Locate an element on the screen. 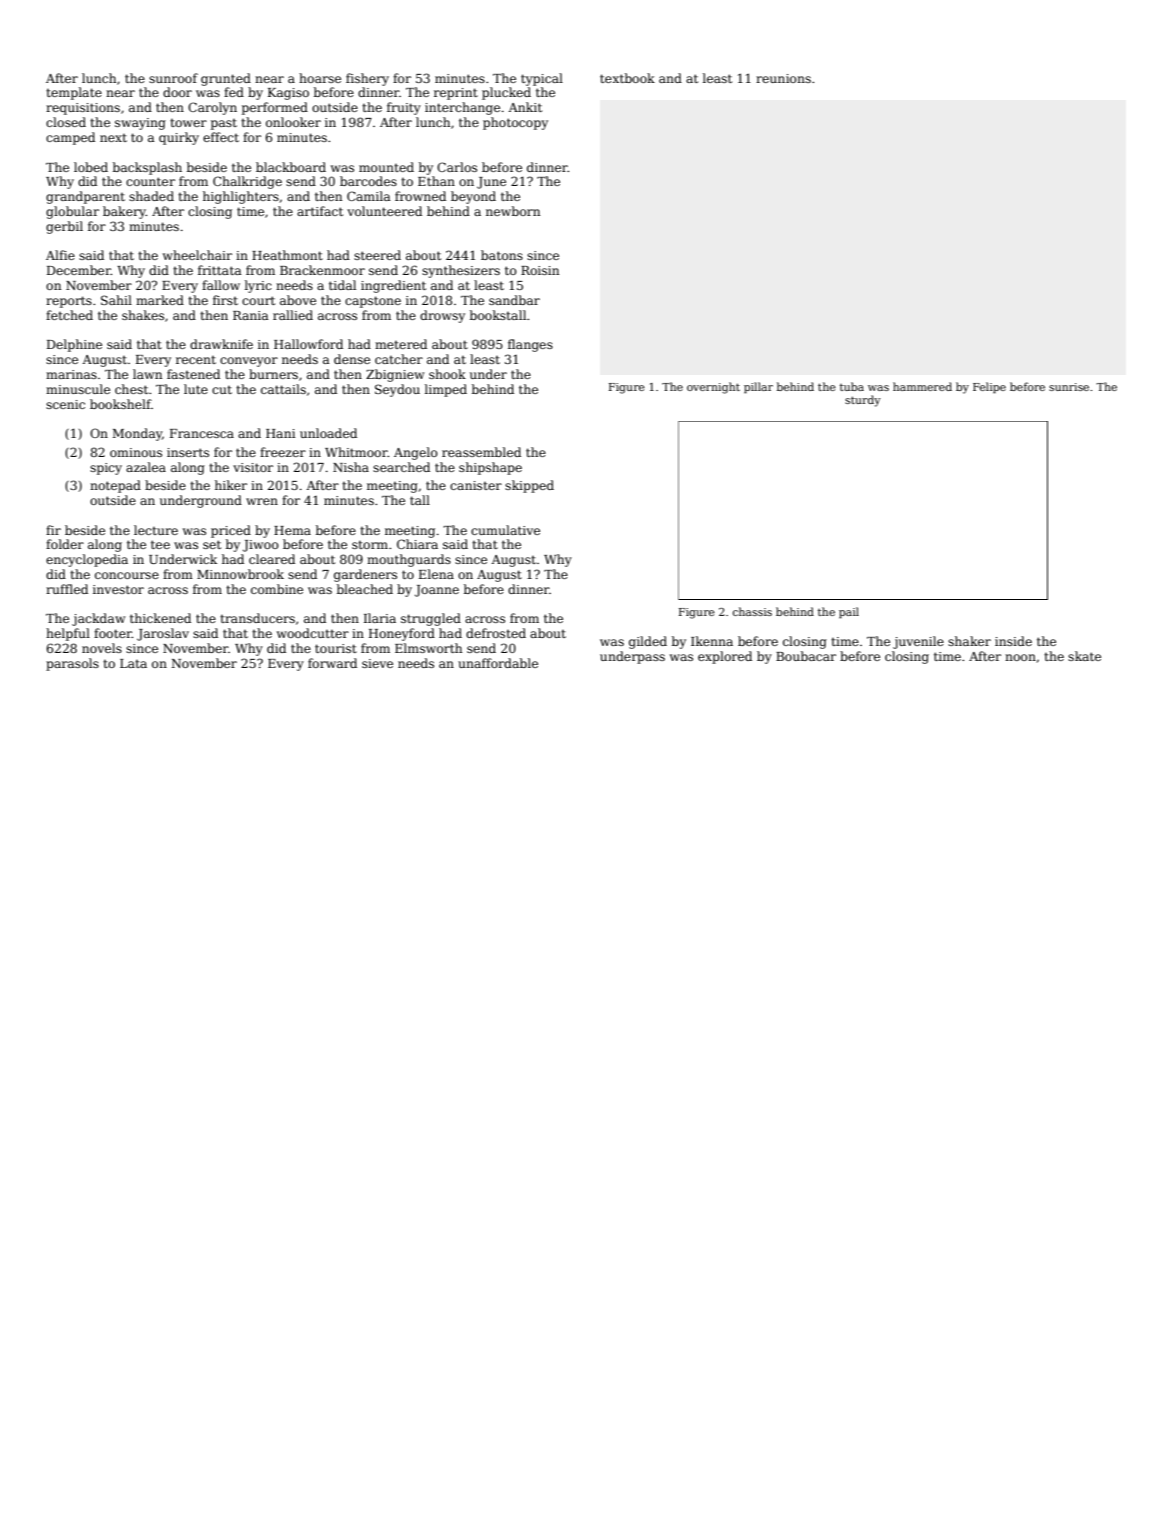 Image resolution: width=1172 pixels, height=1517 pixels. sunroof is located at coordinates (173, 78).
